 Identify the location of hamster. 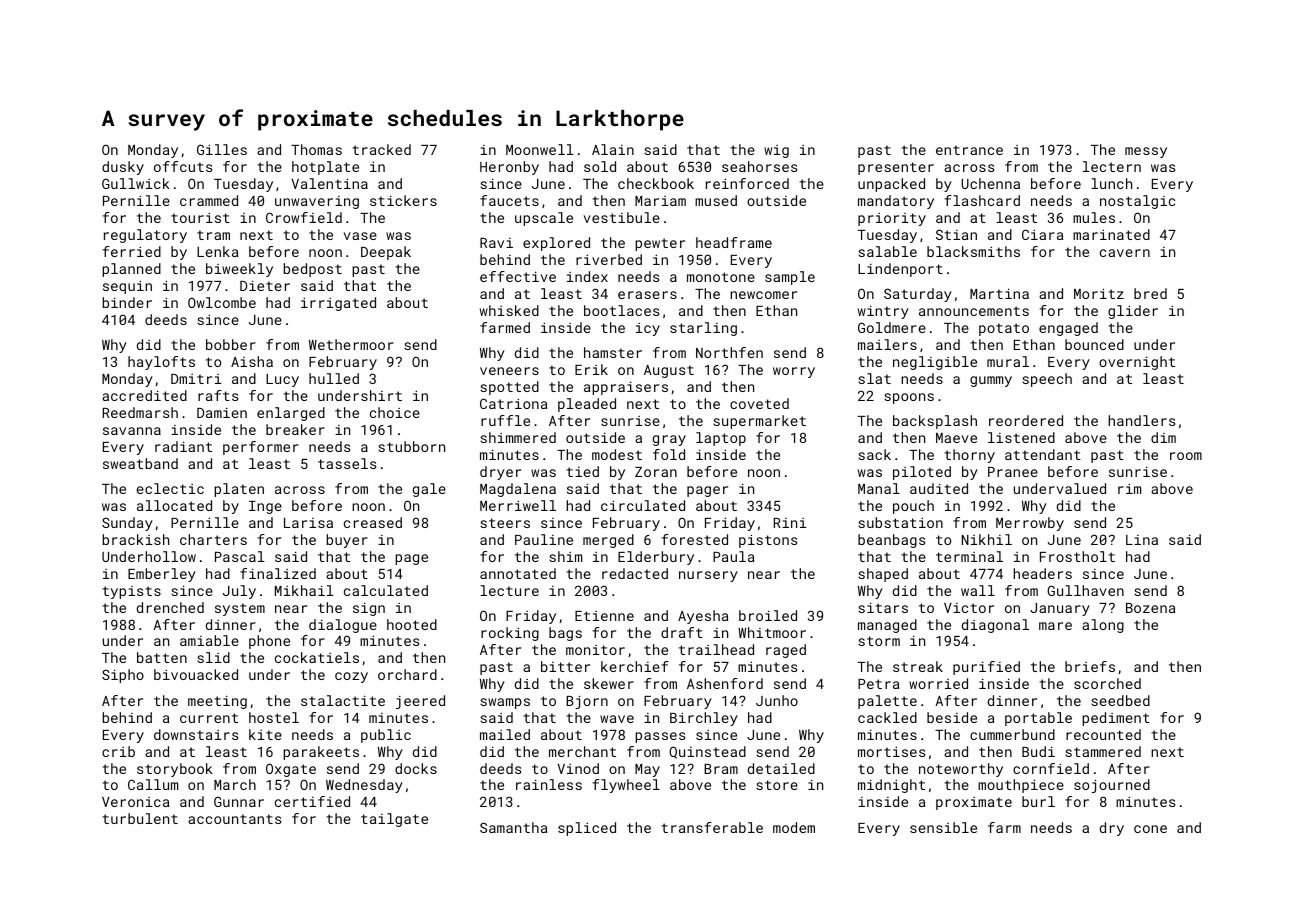
(613, 352).
